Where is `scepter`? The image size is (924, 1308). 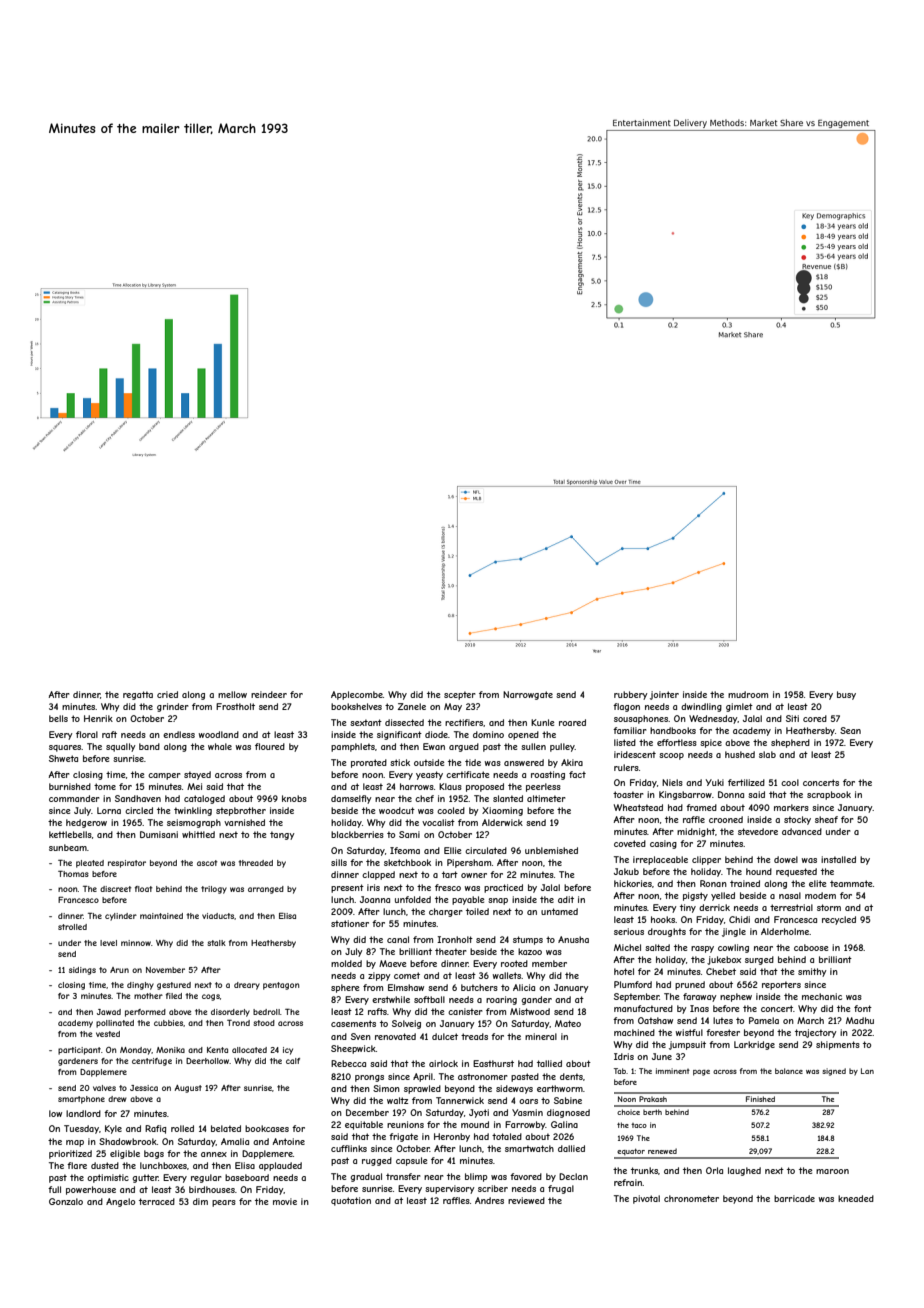
scepter is located at coordinates (460, 695).
